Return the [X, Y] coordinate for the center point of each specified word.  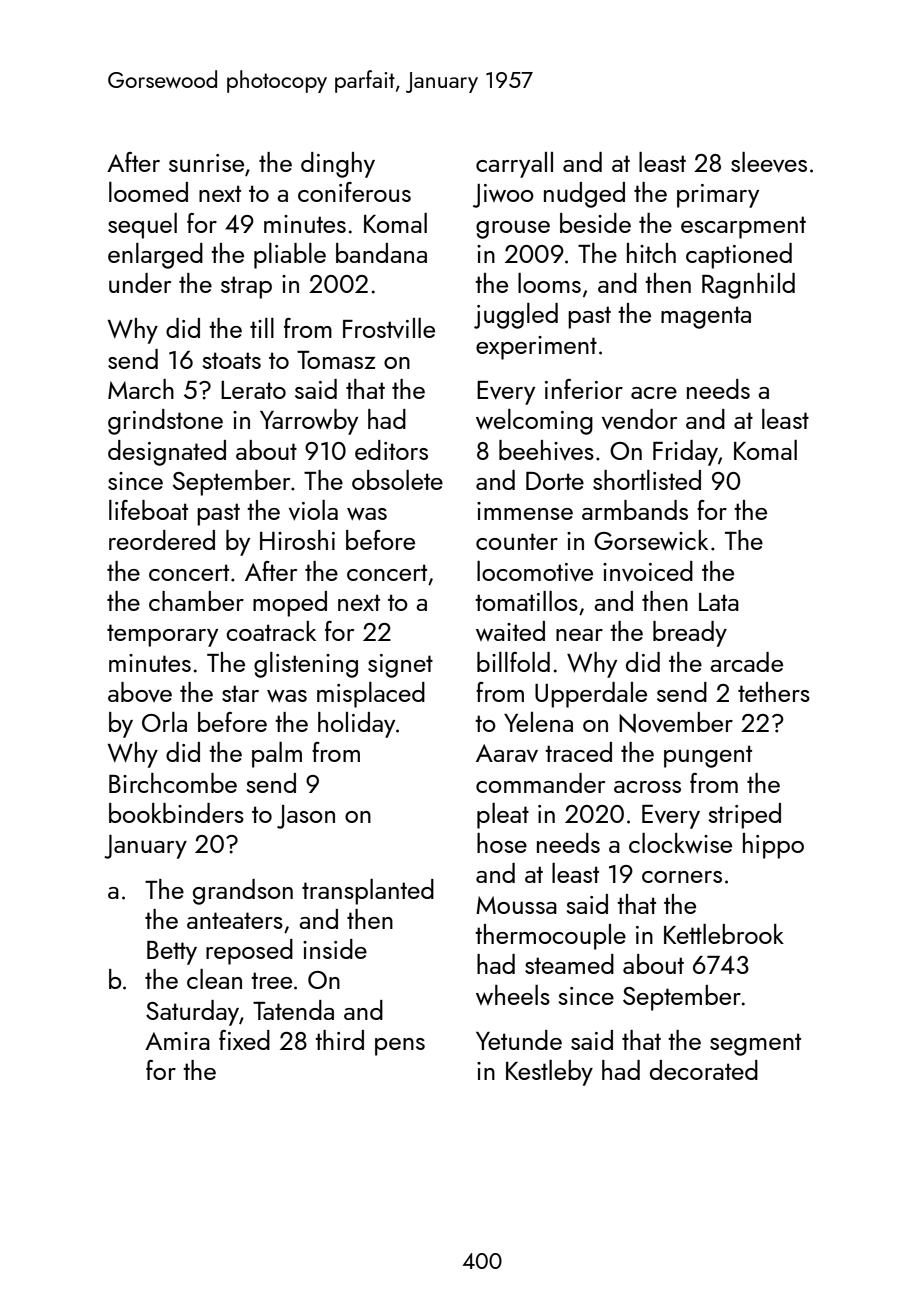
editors [391, 450]
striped [744, 816]
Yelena [538, 722]
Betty [172, 953]
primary [718, 196]
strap [246, 287]
